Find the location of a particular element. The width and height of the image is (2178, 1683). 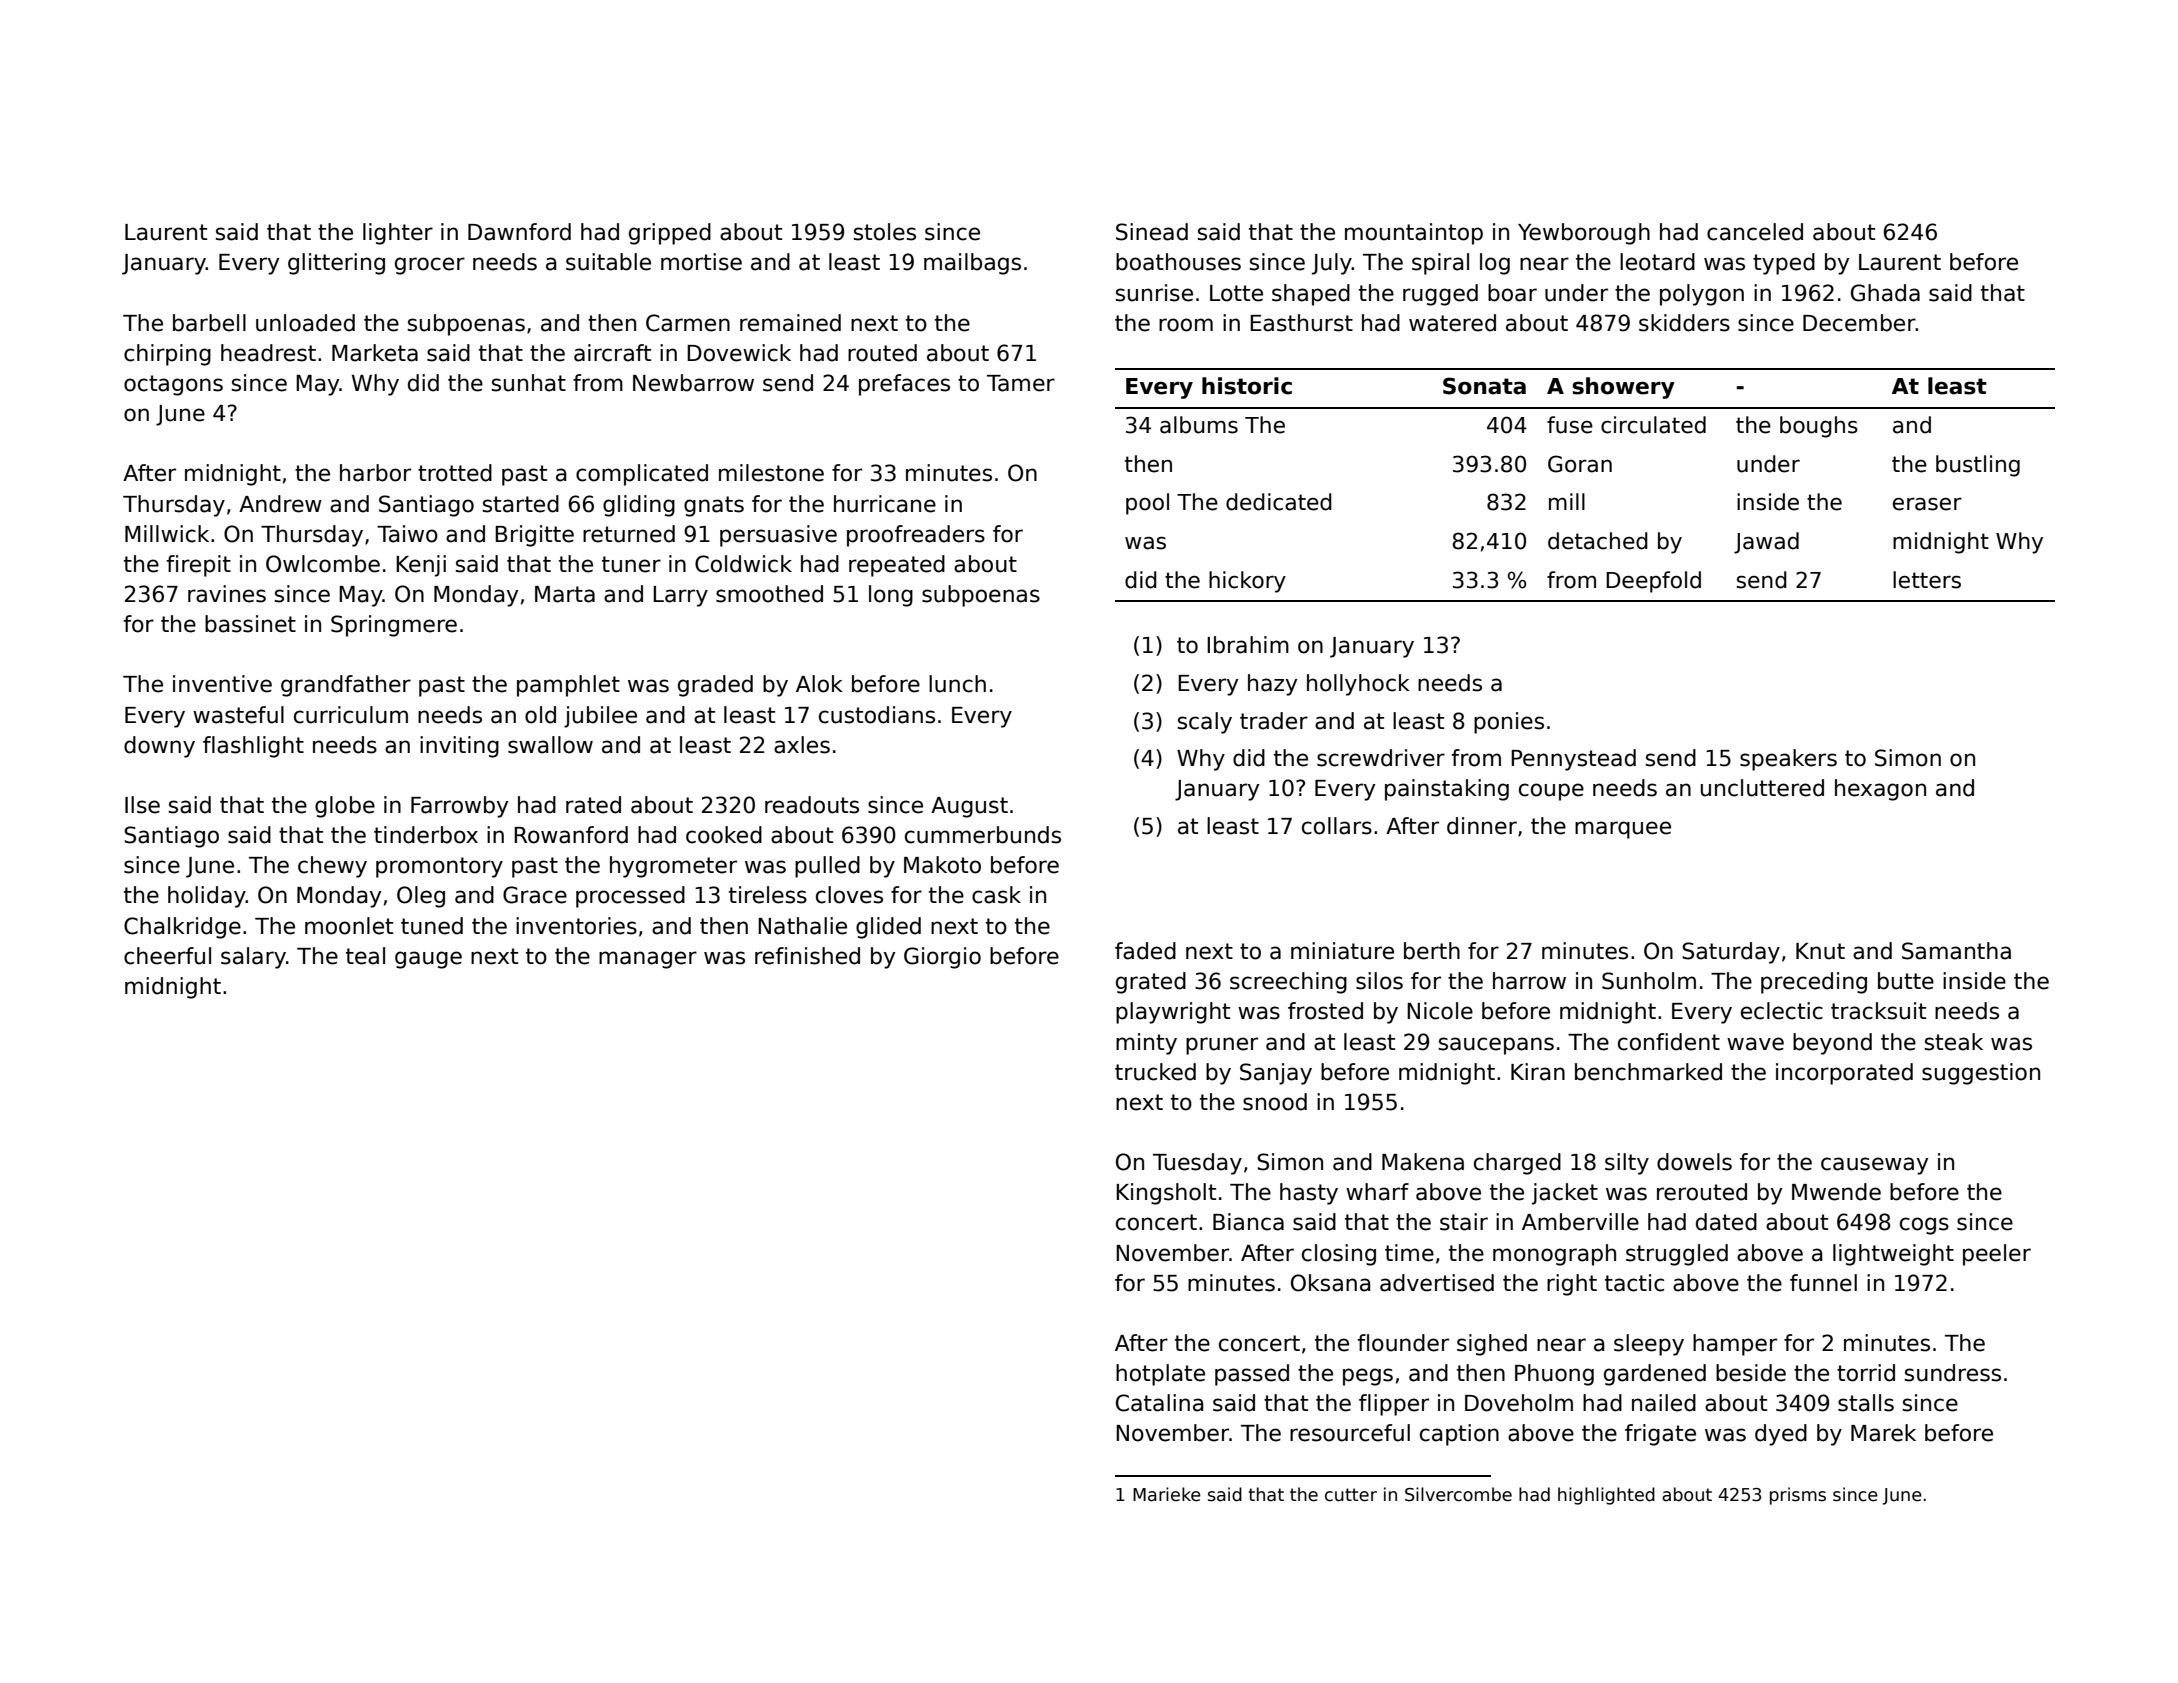

Tamer is located at coordinates (1021, 383).
